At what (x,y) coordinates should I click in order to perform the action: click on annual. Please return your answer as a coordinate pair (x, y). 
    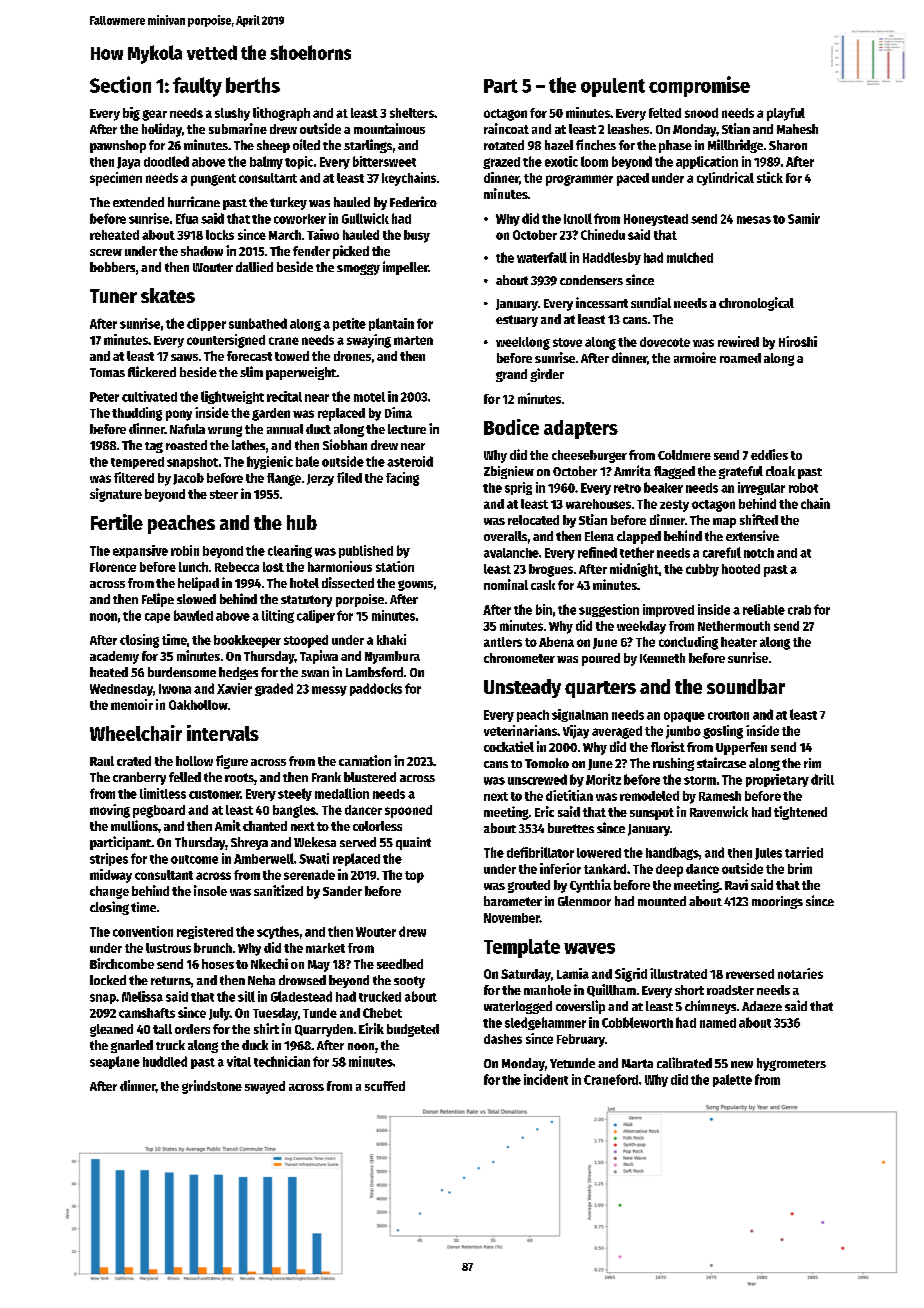
    Looking at the image, I should click on (285, 429).
